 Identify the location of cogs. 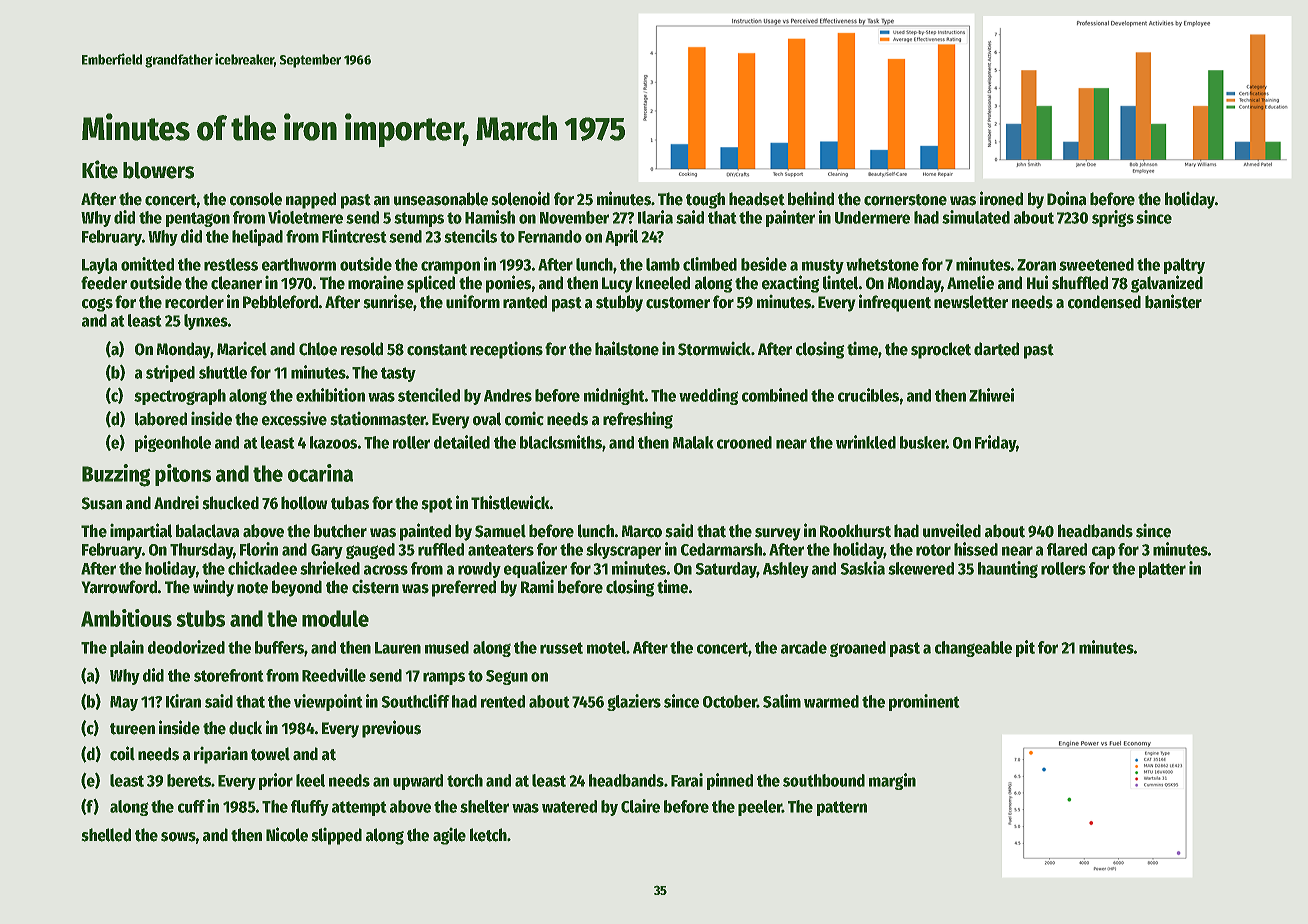
(97, 305).
